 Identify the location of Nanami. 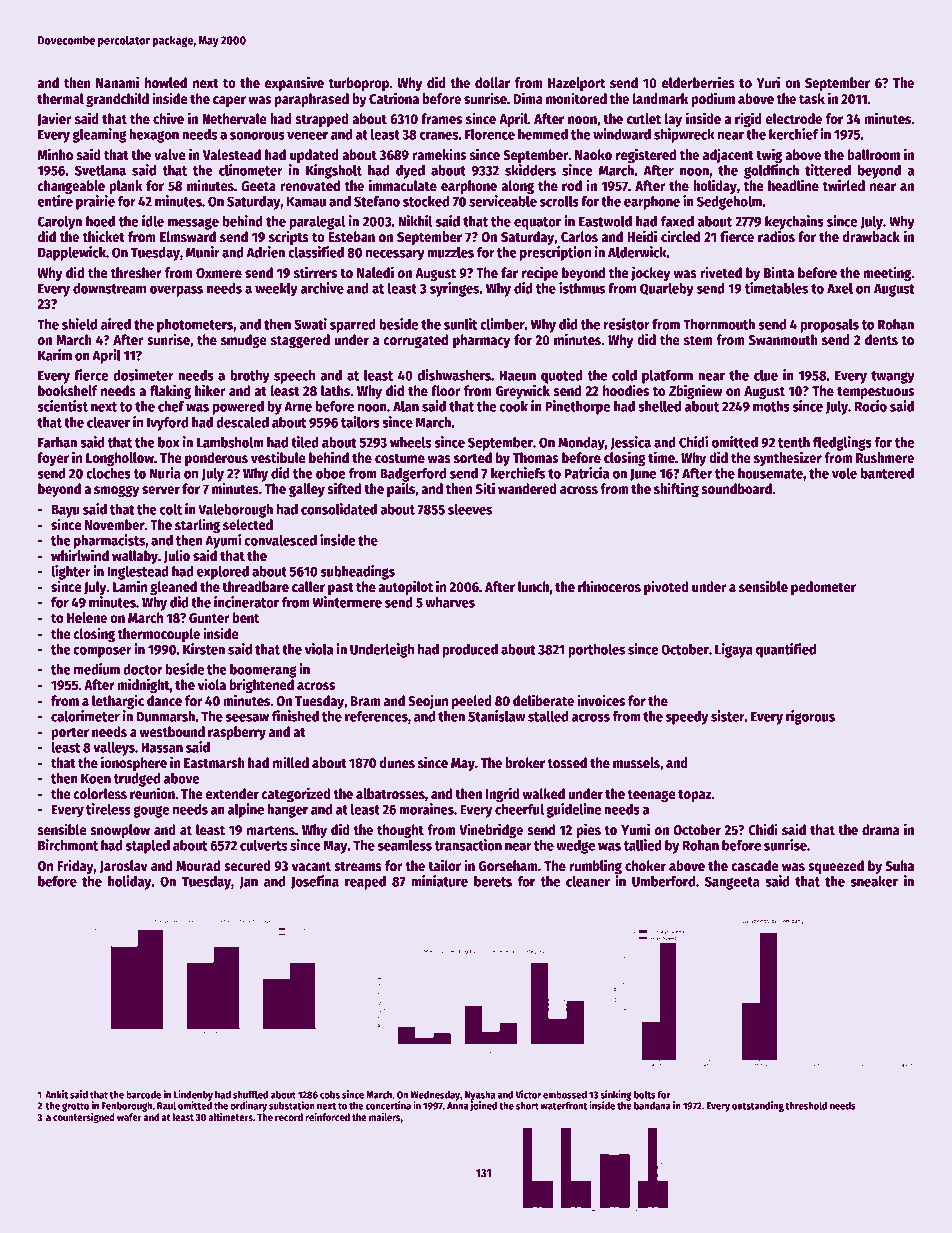
(117, 82).
